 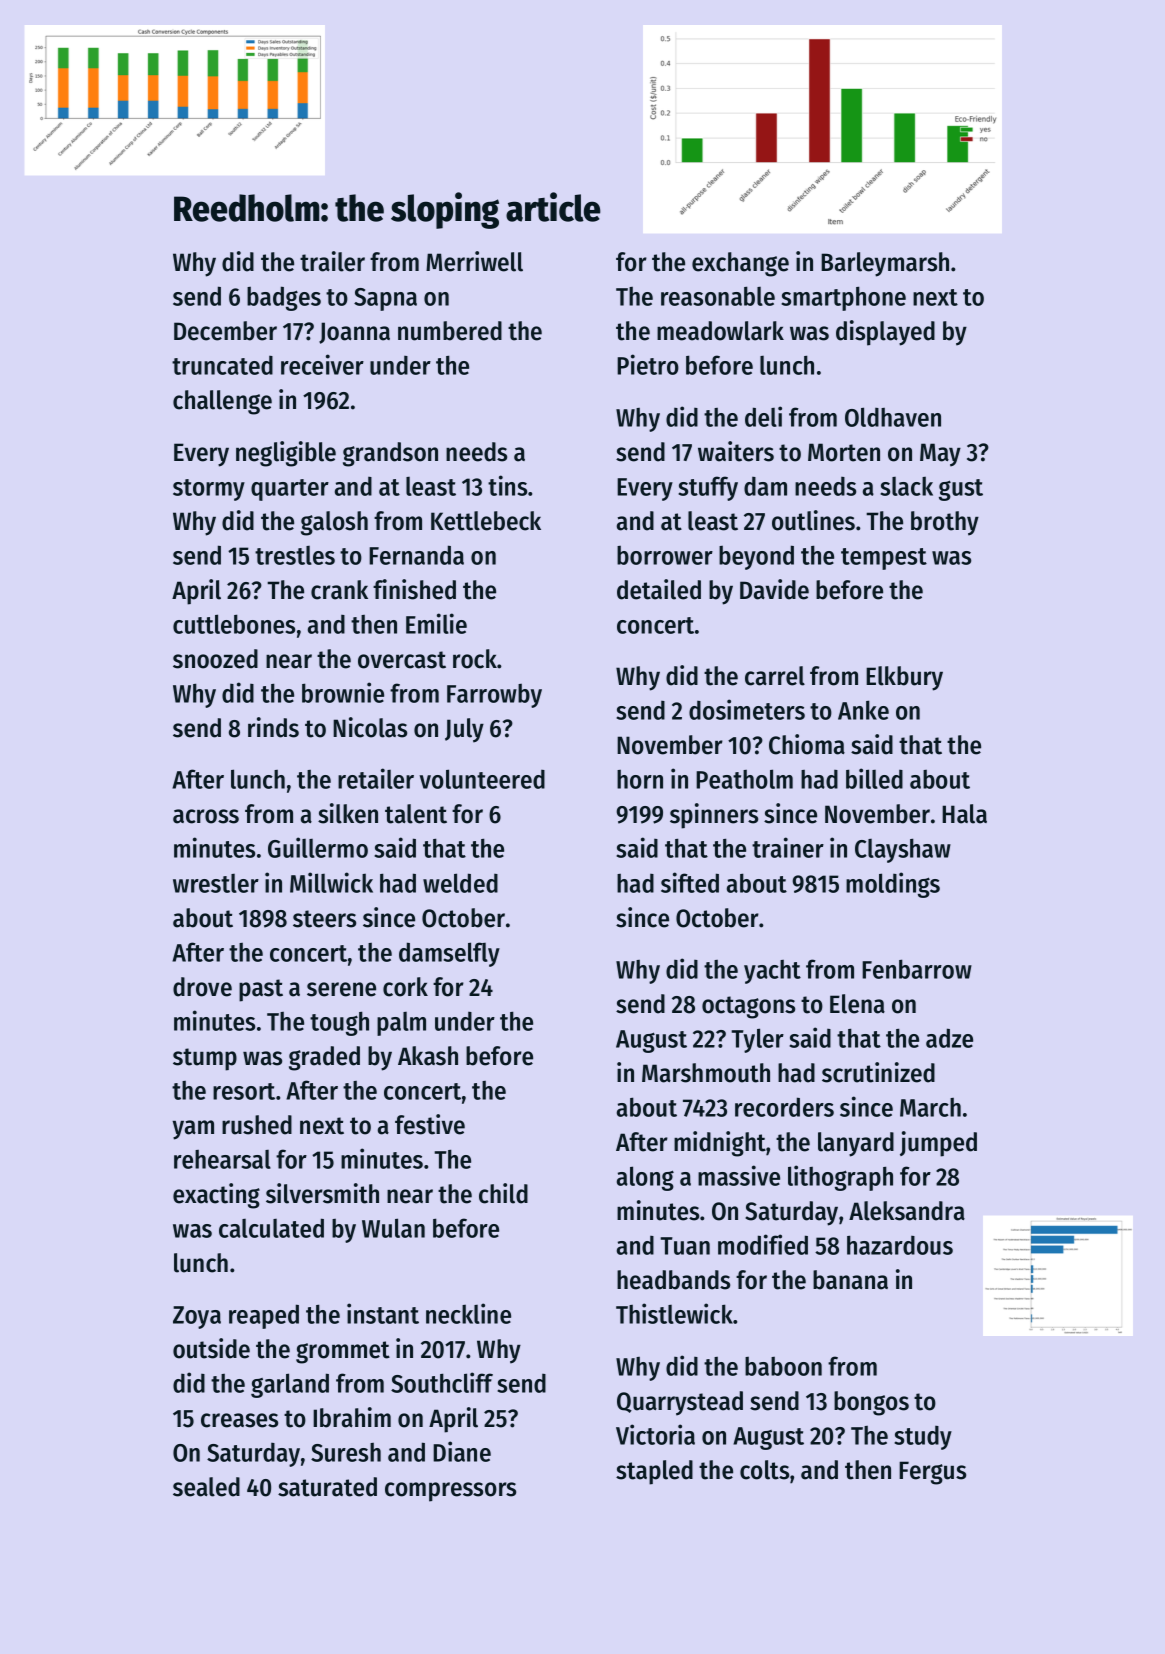 I want to click on horn, so click(x=640, y=779).
